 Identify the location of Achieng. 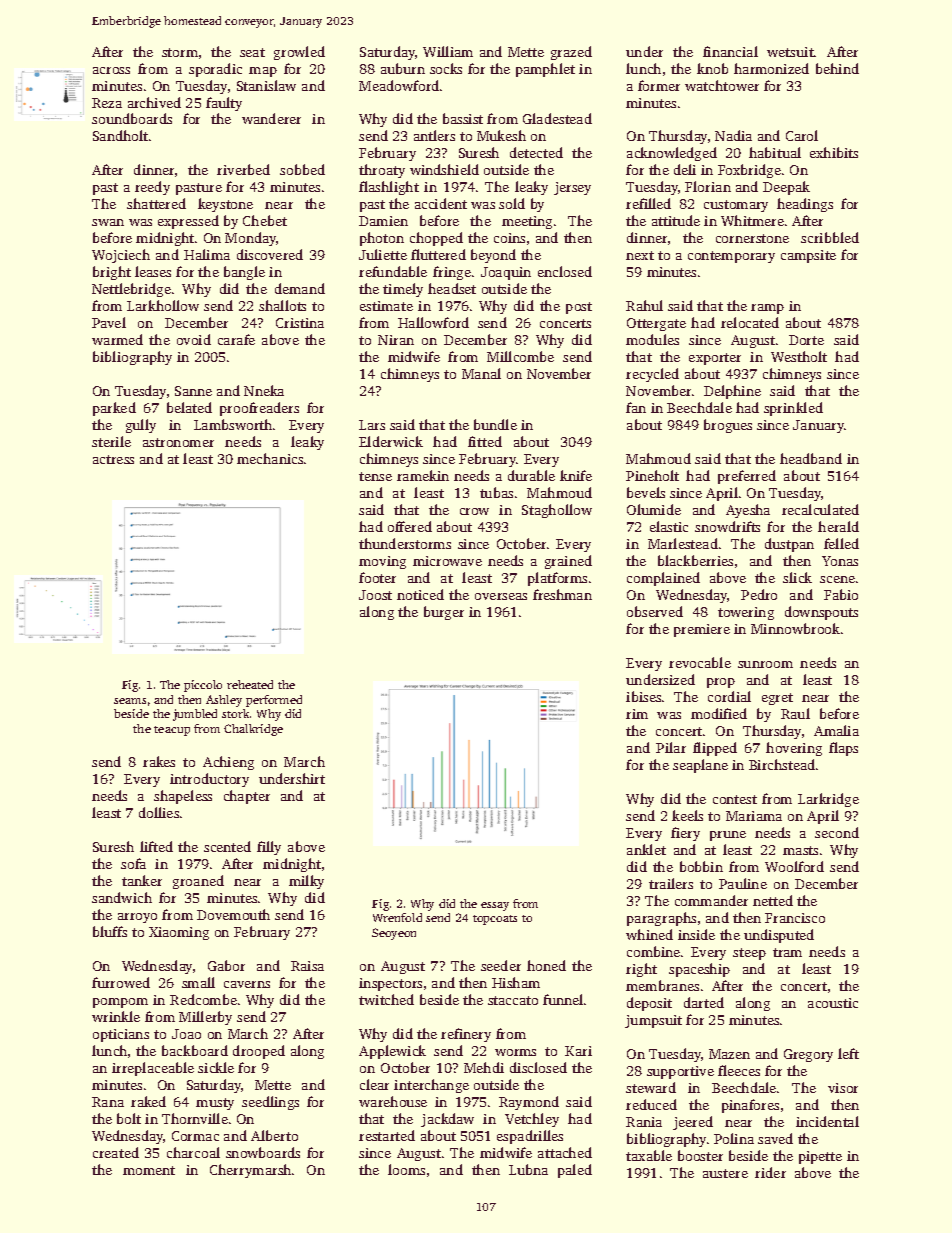
(228, 763).
